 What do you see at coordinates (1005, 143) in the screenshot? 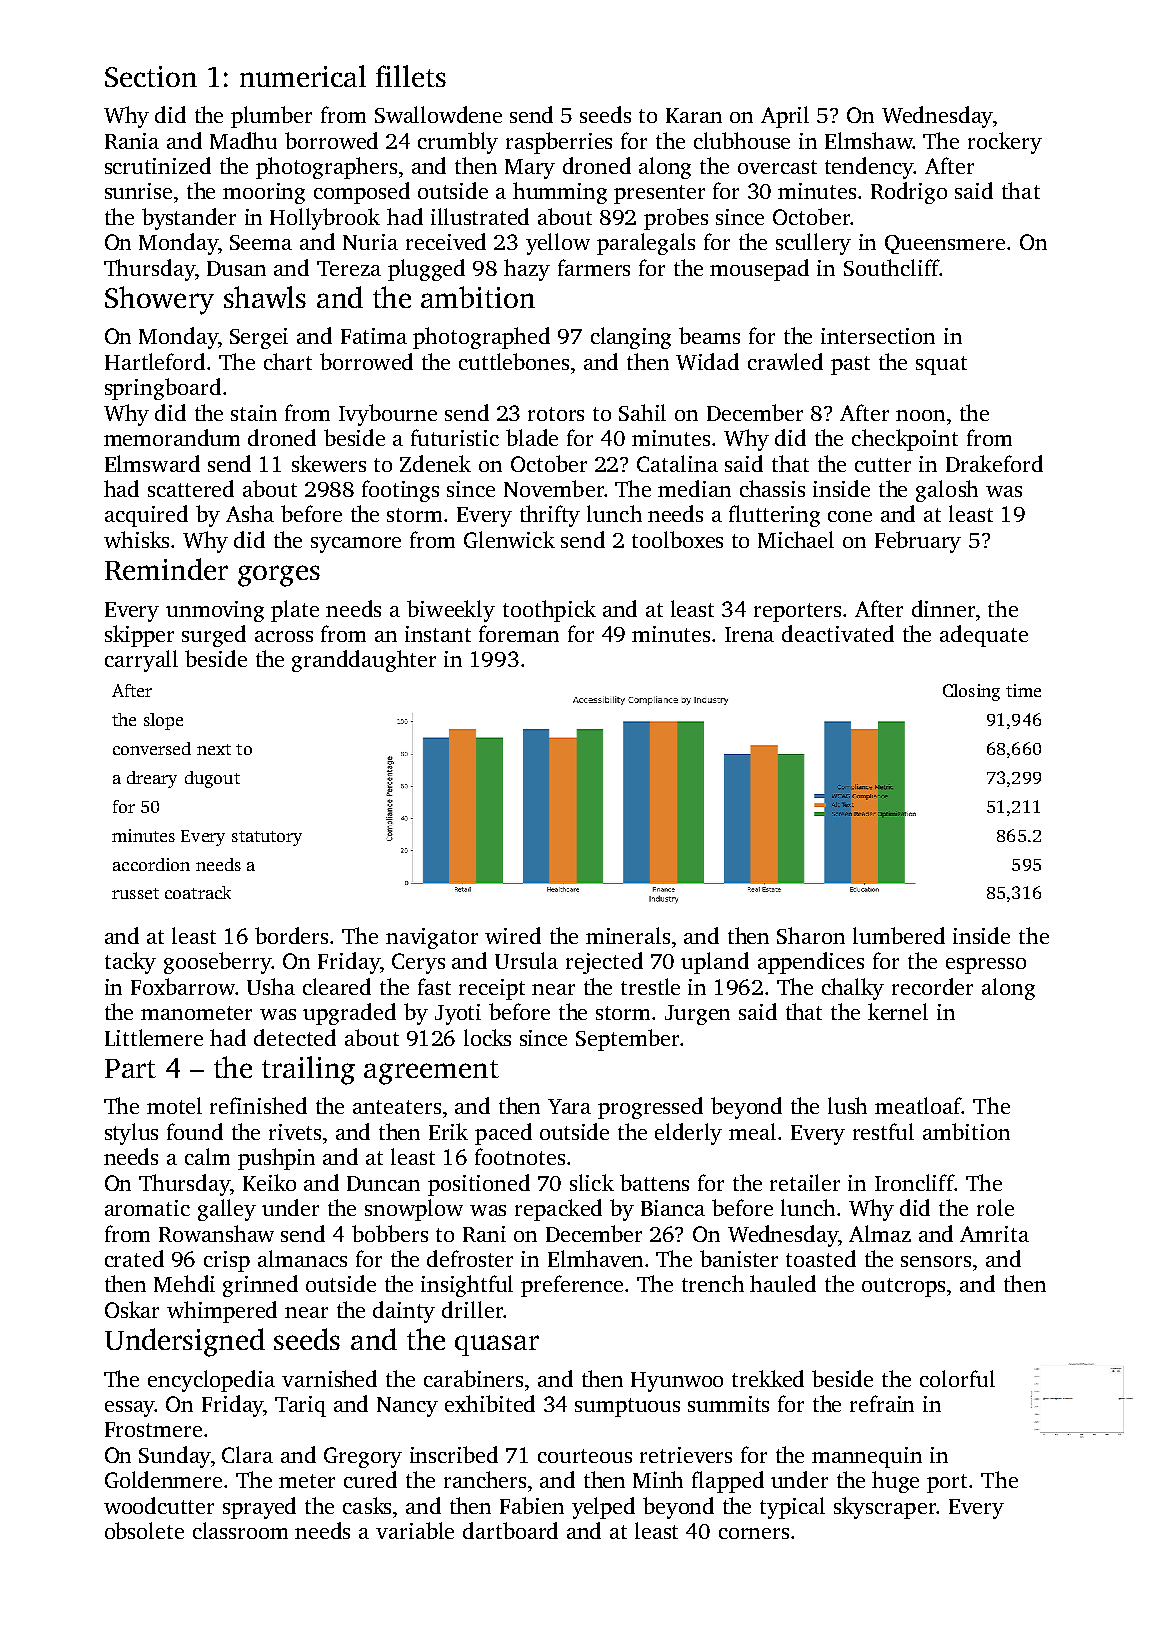
I see `rockery` at bounding box center [1005, 143].
